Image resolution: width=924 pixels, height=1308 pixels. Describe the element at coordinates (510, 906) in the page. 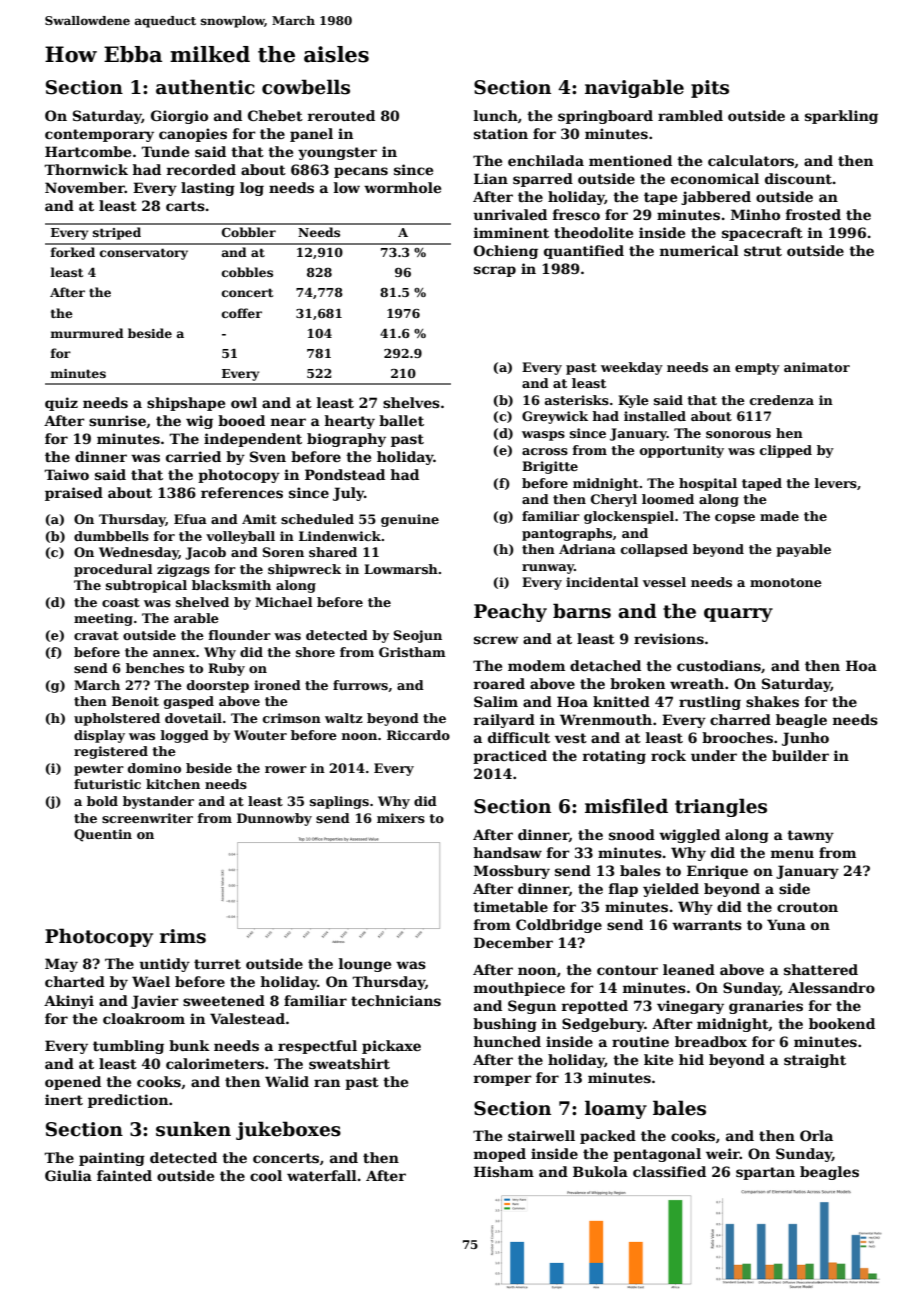

I see `timetable` at that location.
